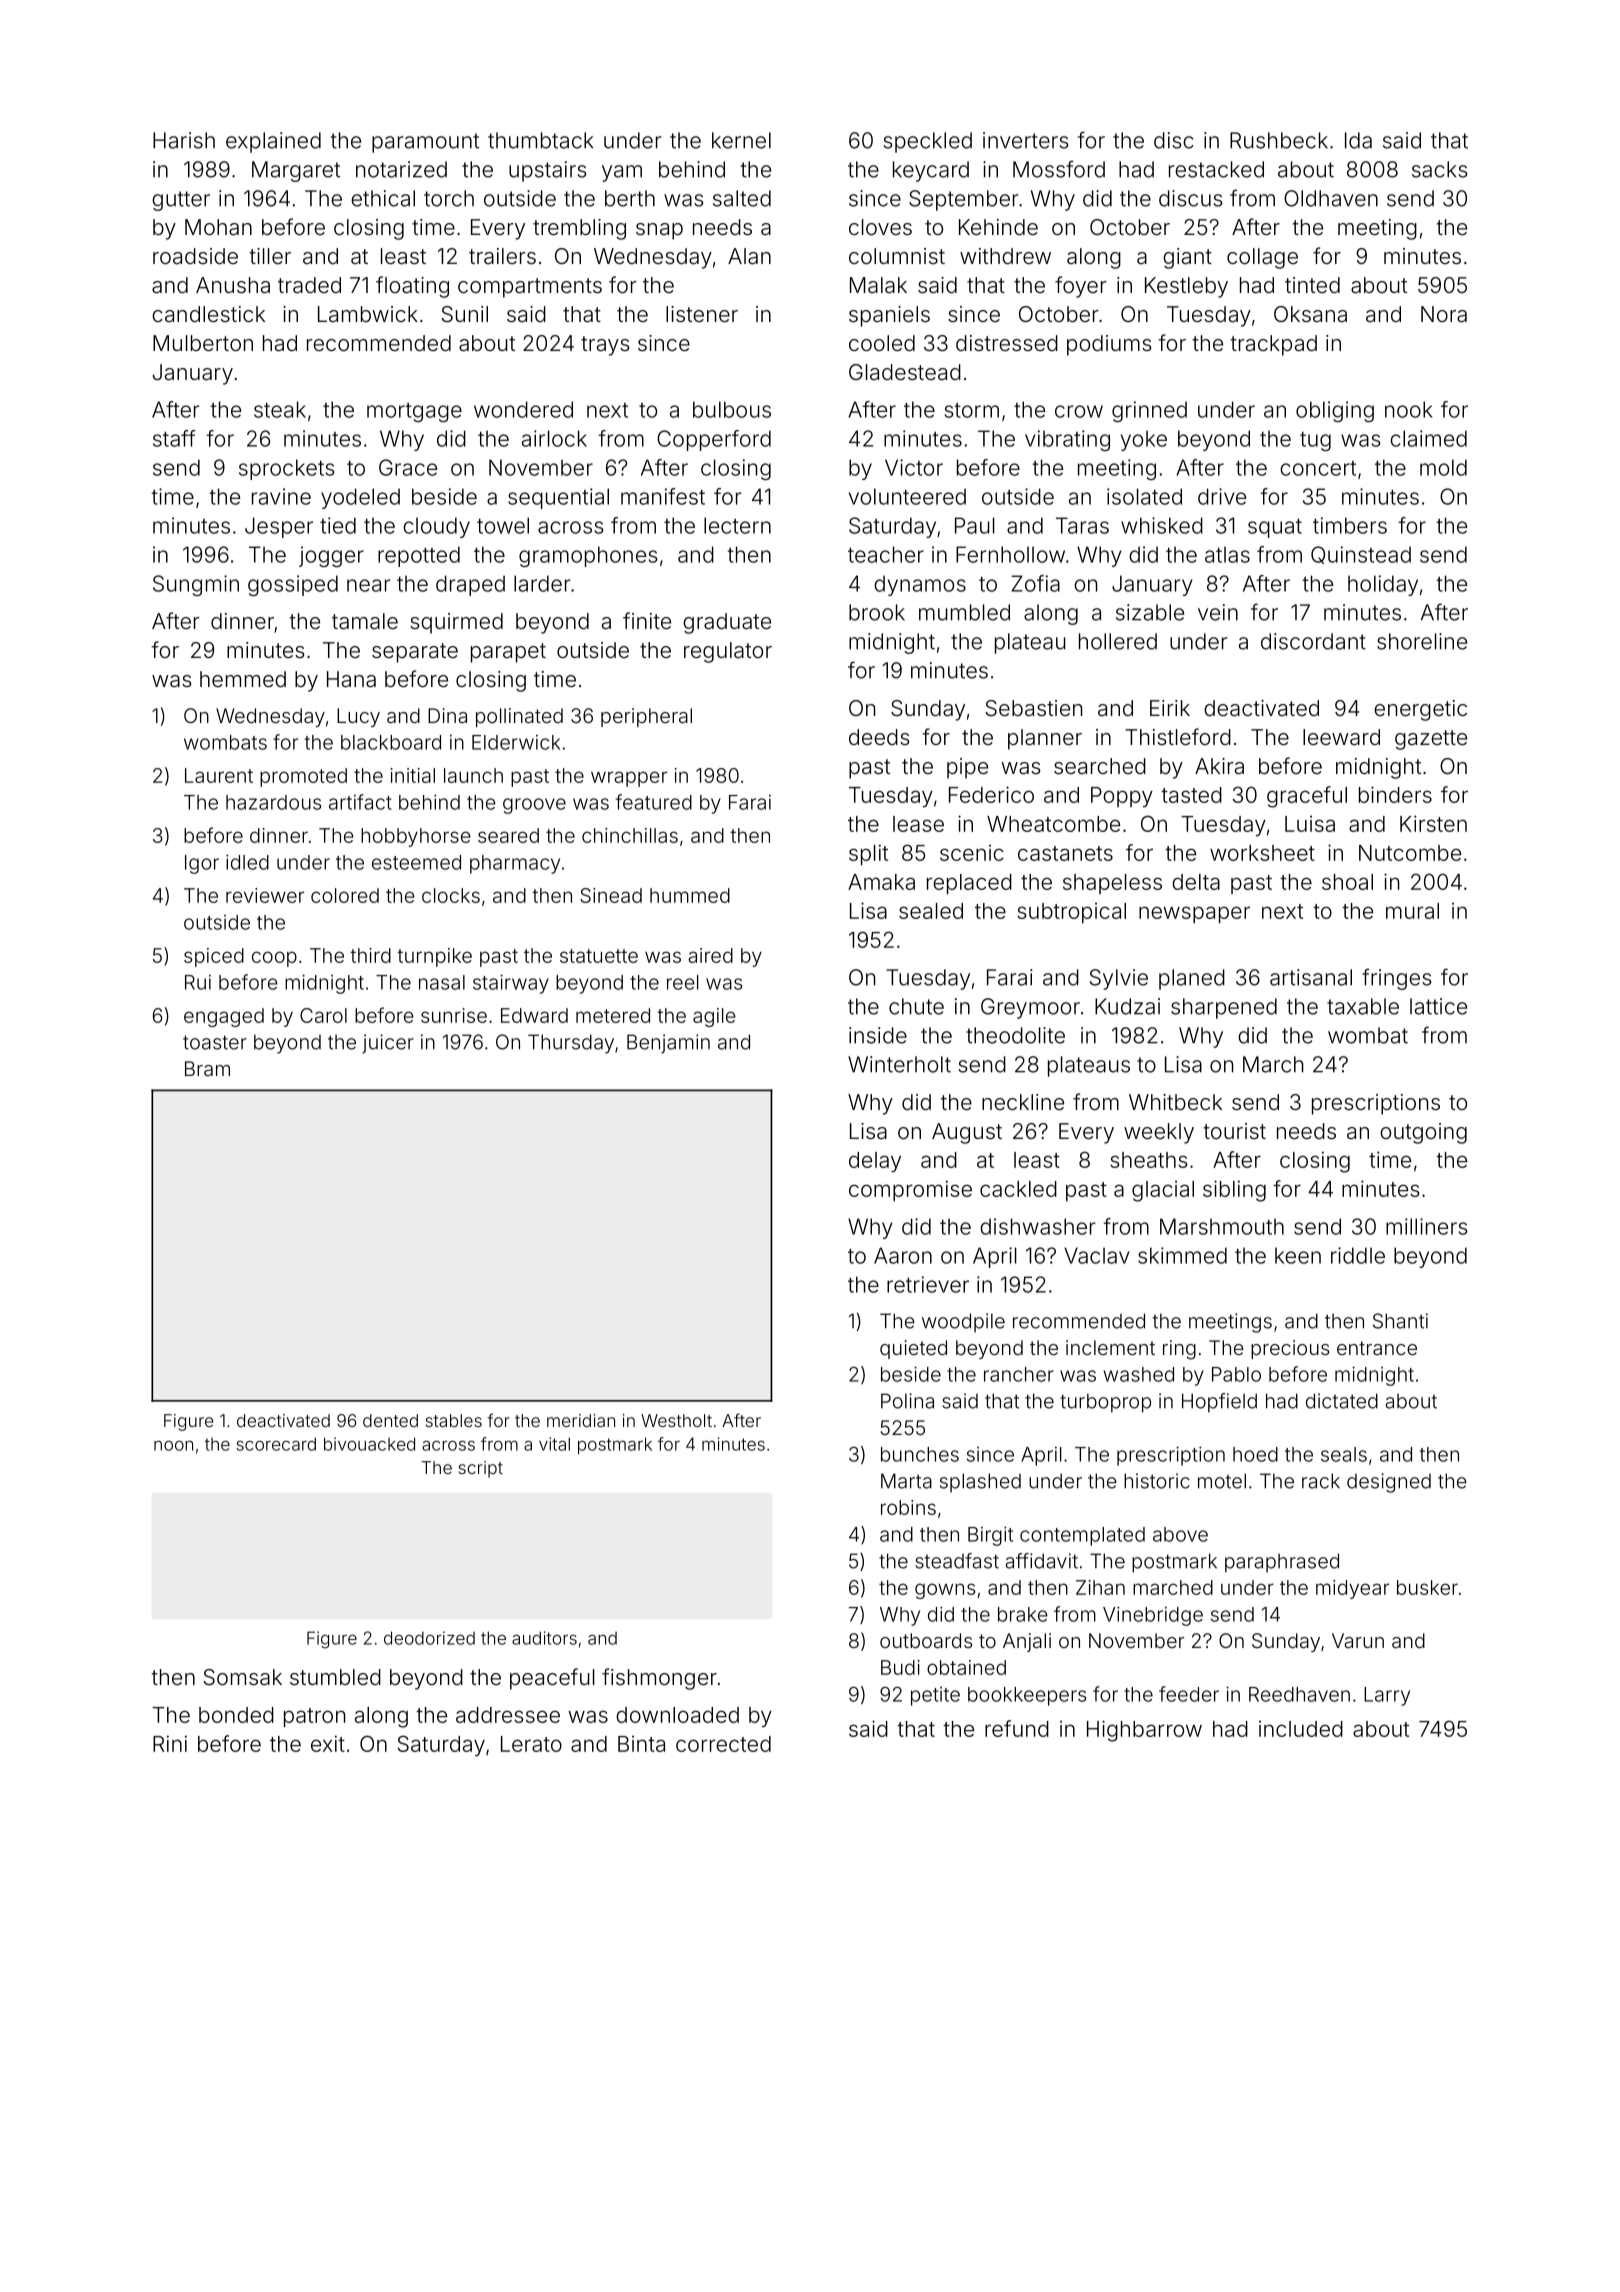 This screenshot has width=1620, height=2292. Describe the element at coordinates (388, 1044) in the screenshot. I see `juicer` at that location.
